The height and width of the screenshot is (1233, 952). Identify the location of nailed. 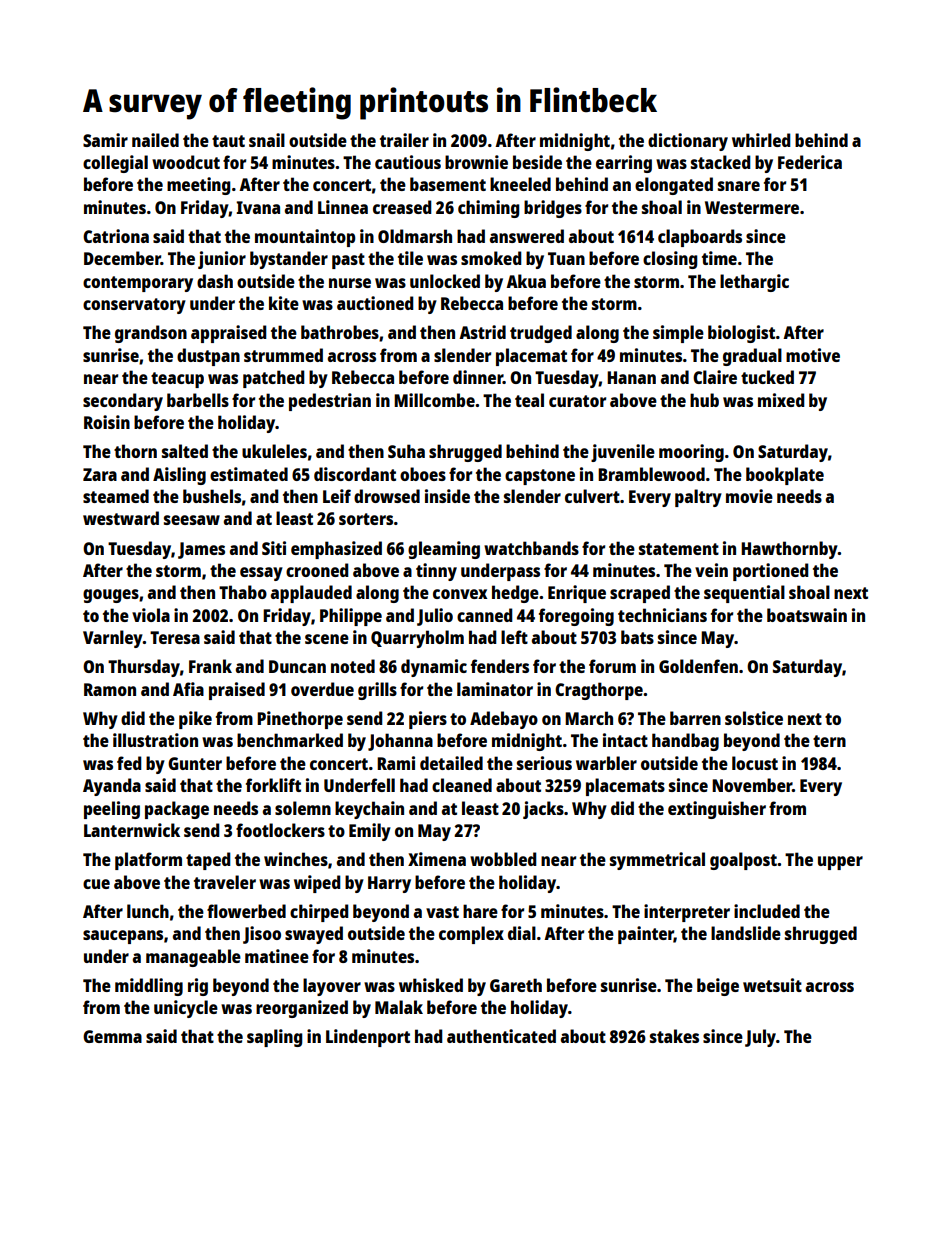
(155, 140).
